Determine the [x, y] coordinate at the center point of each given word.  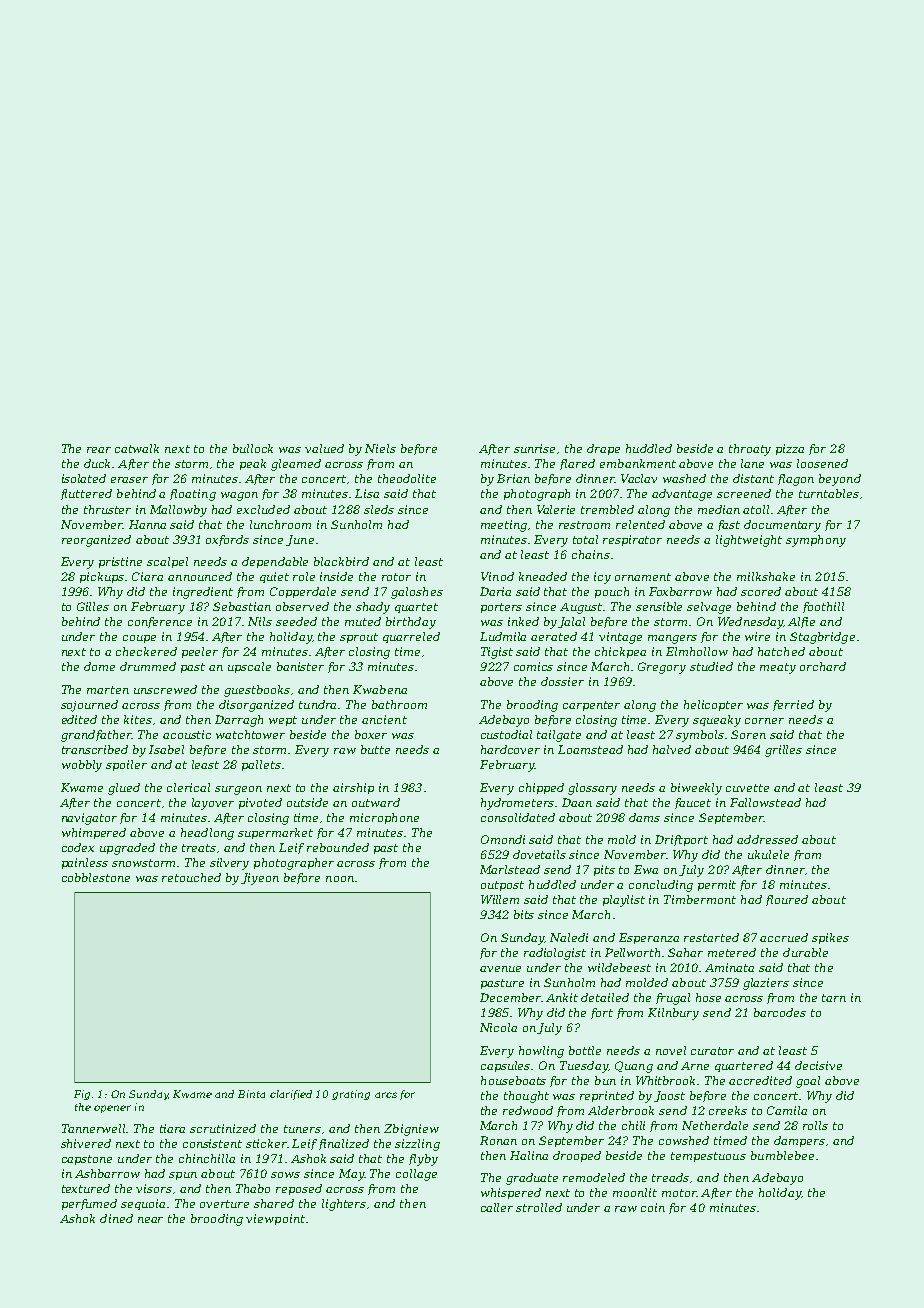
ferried [793, 705]
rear [99, 450]
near [150, 1220]
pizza [790, 449]
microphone [384, 818]
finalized [344, 1144]
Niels [380, 448]
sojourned [89, 706]
